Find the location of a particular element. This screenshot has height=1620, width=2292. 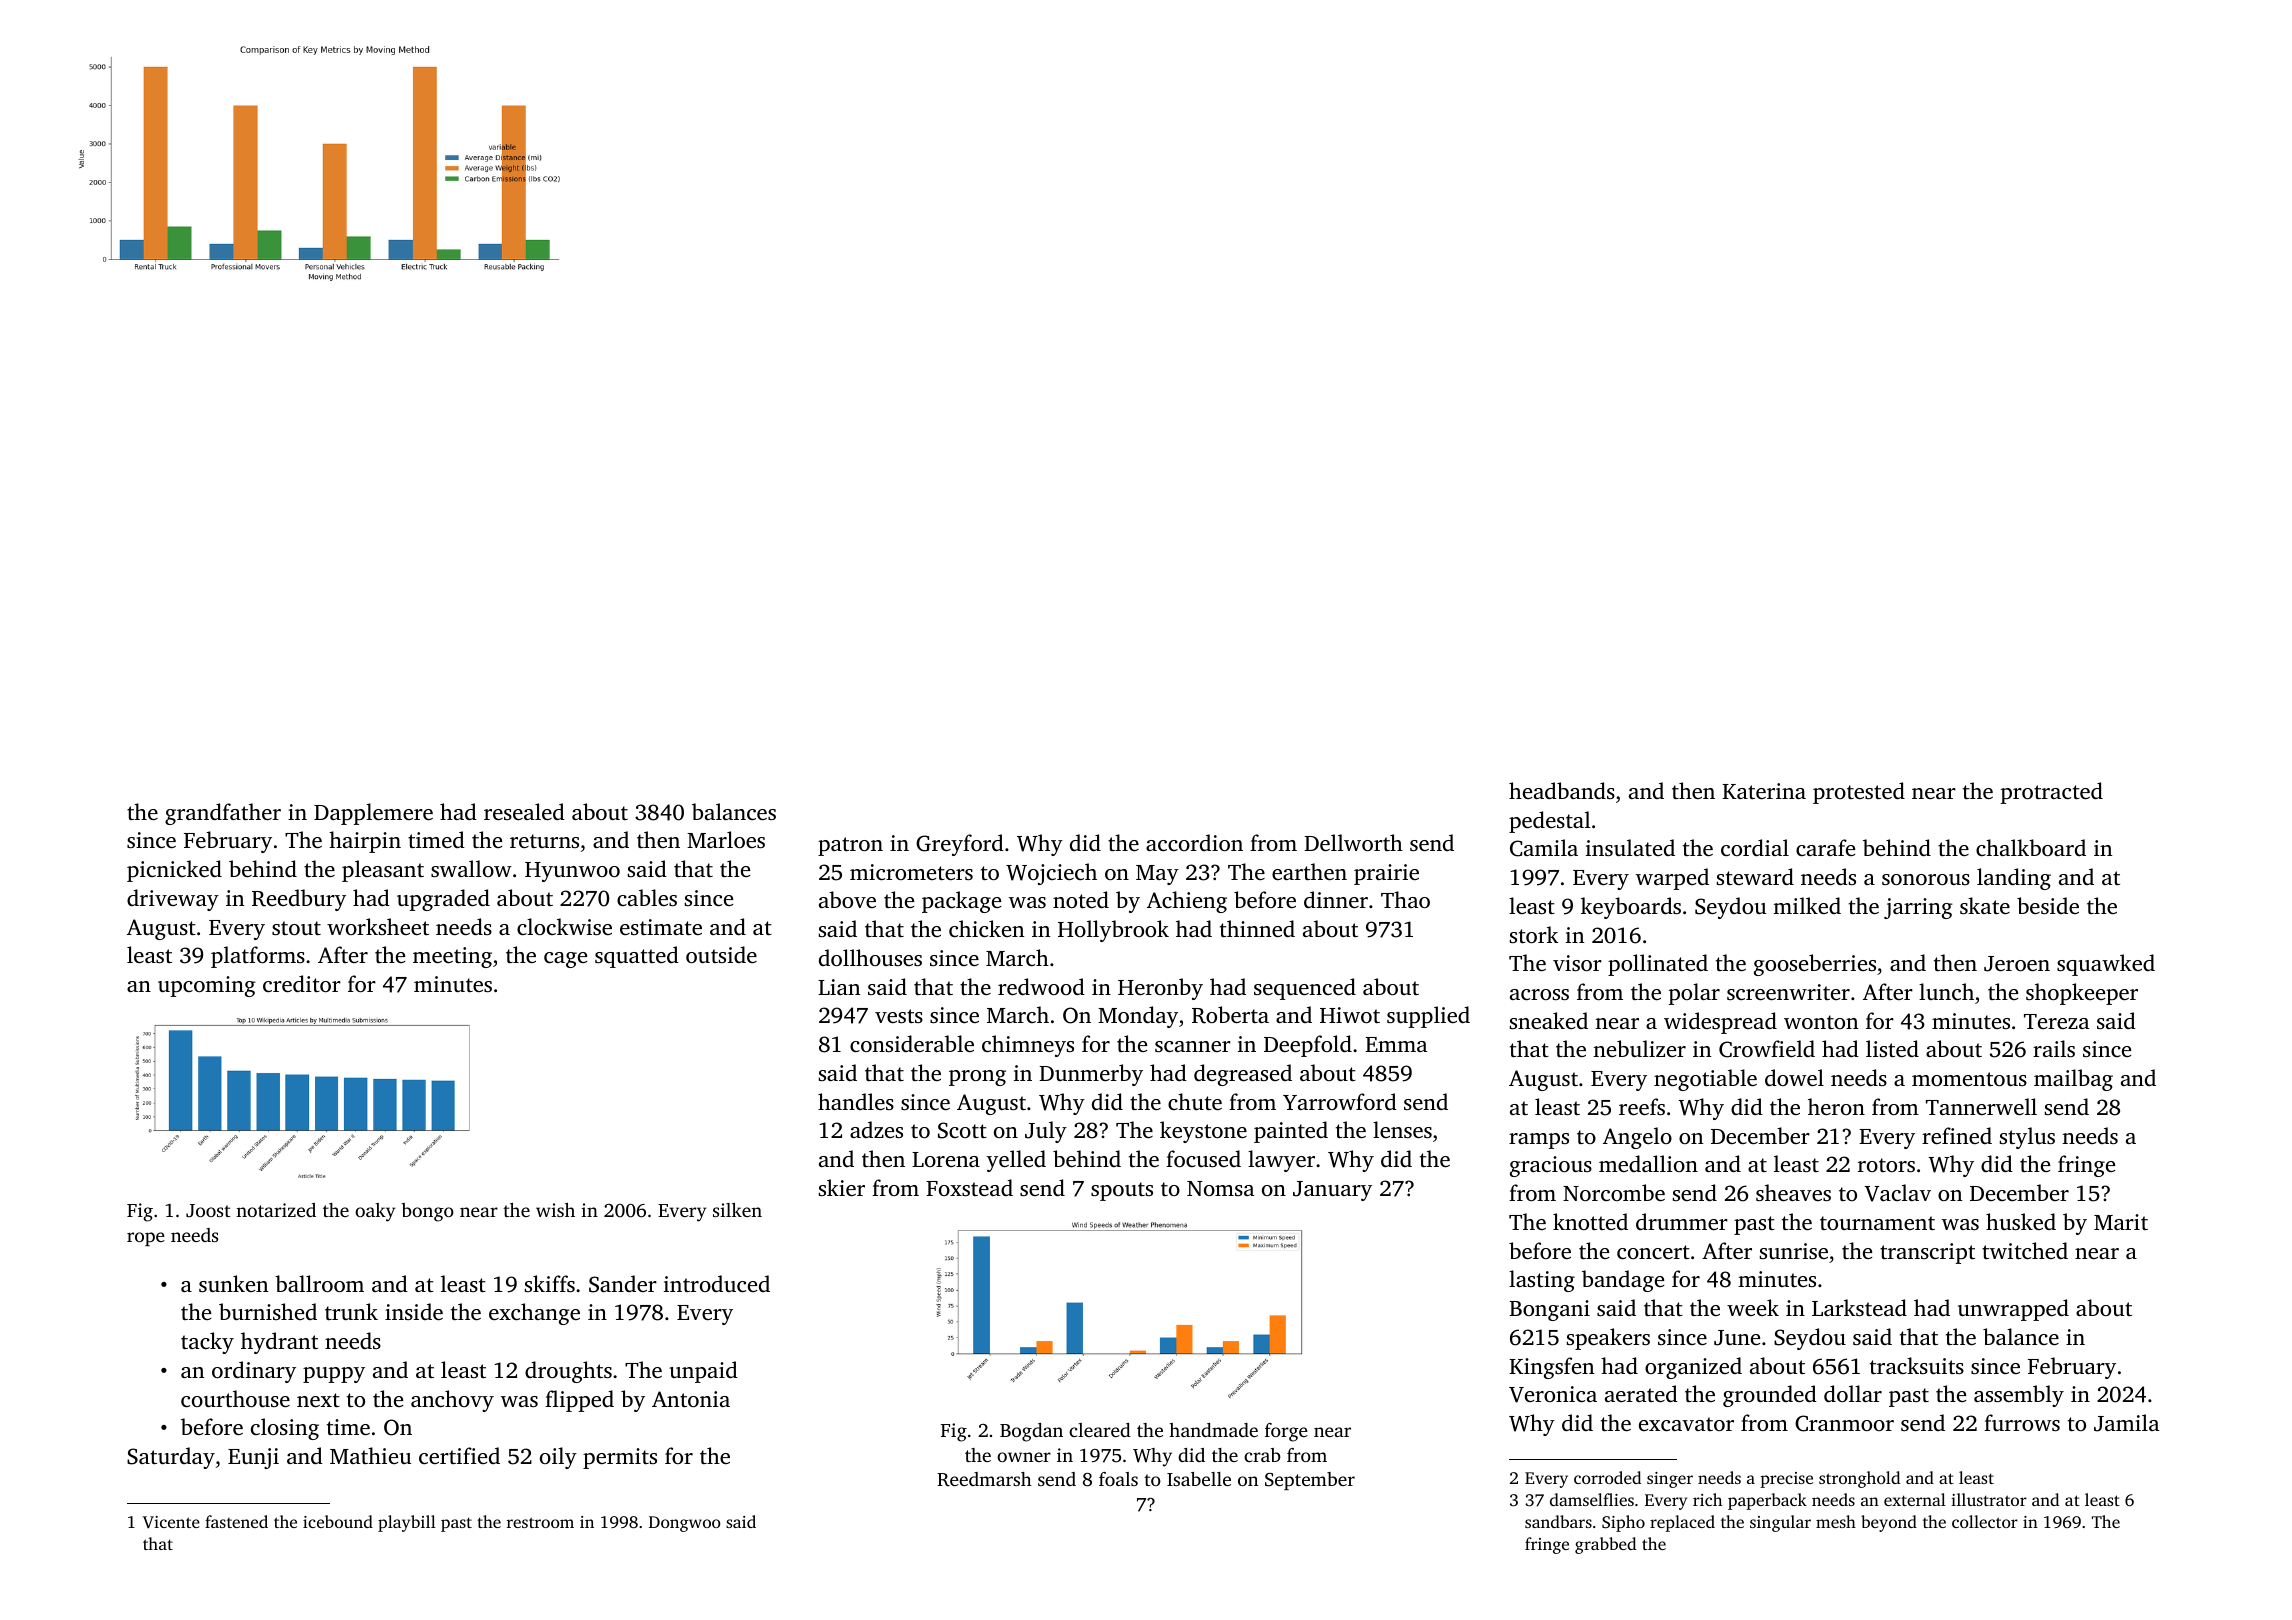

Tannerwell is located at coordinates (1981, 1106).
